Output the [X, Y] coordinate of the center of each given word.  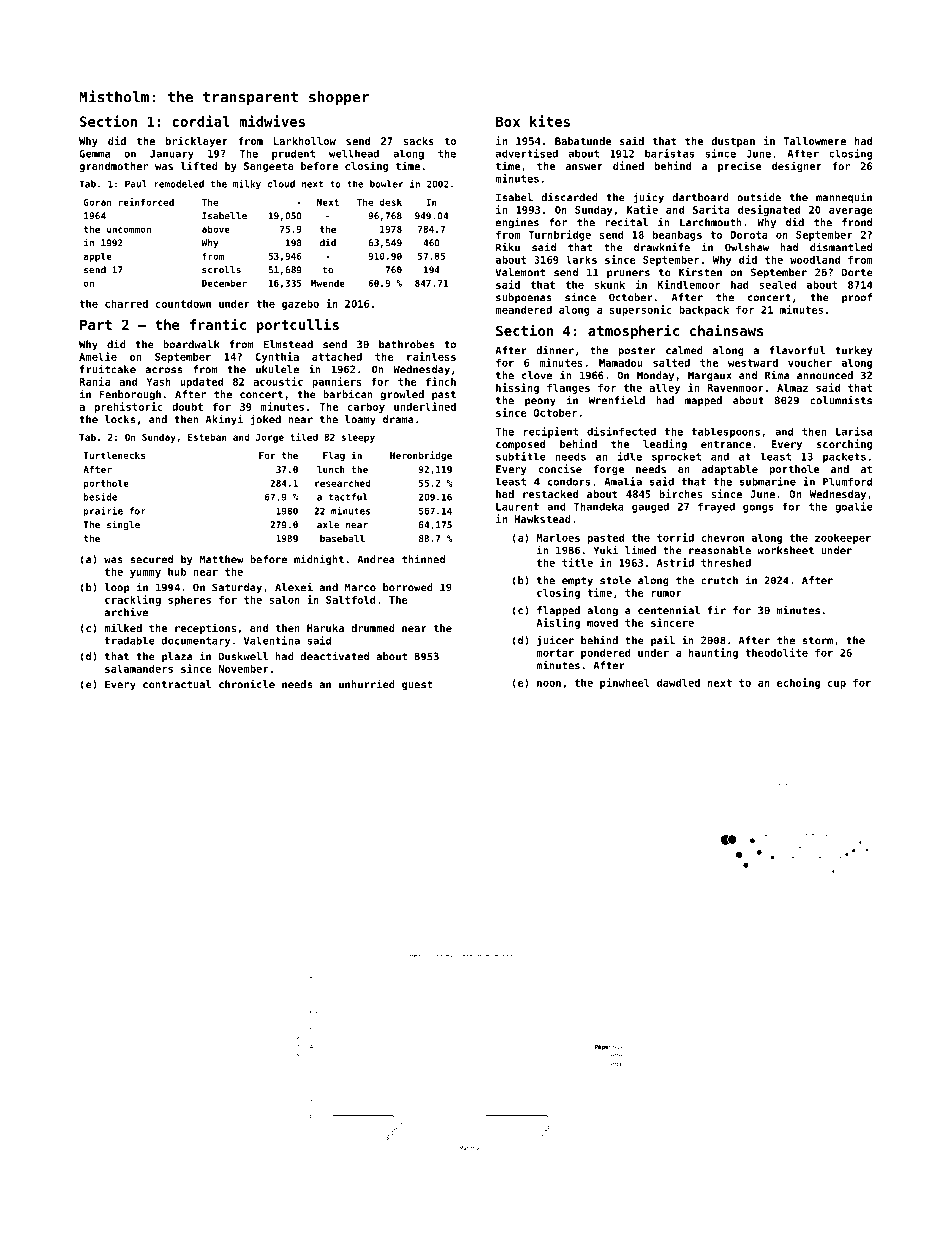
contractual [177, 684]
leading [665, 444]
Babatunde [583, 141]
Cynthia [277, 357]
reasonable [720, 550]
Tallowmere [815, 141]
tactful [348, 497]
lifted [199, 165]
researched [342, 483]
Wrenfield [617, 400]
